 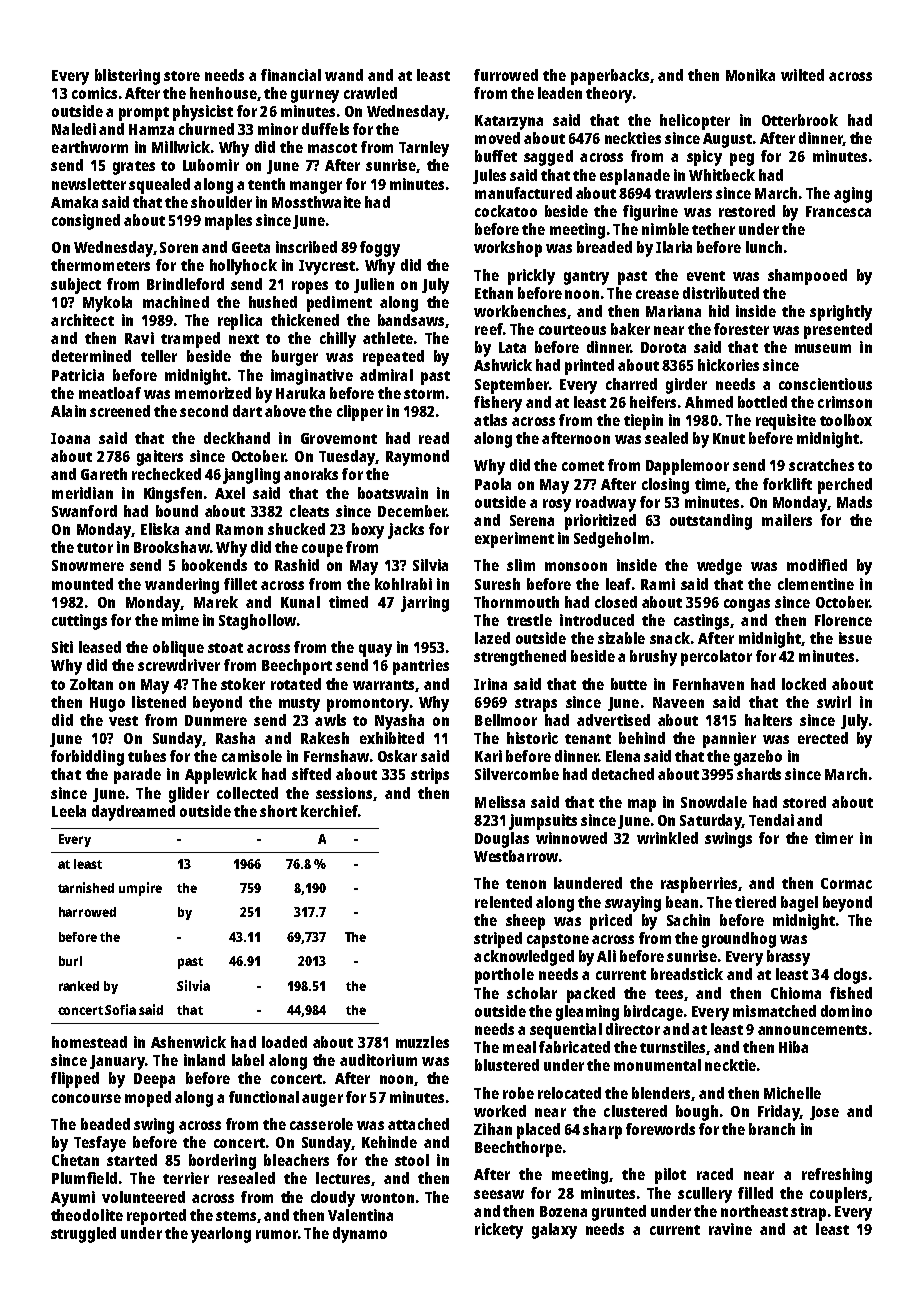 What do you see at coordinates (338, 340) in the screenshot?
I see `chilly` at bounding box center [338, 340].
